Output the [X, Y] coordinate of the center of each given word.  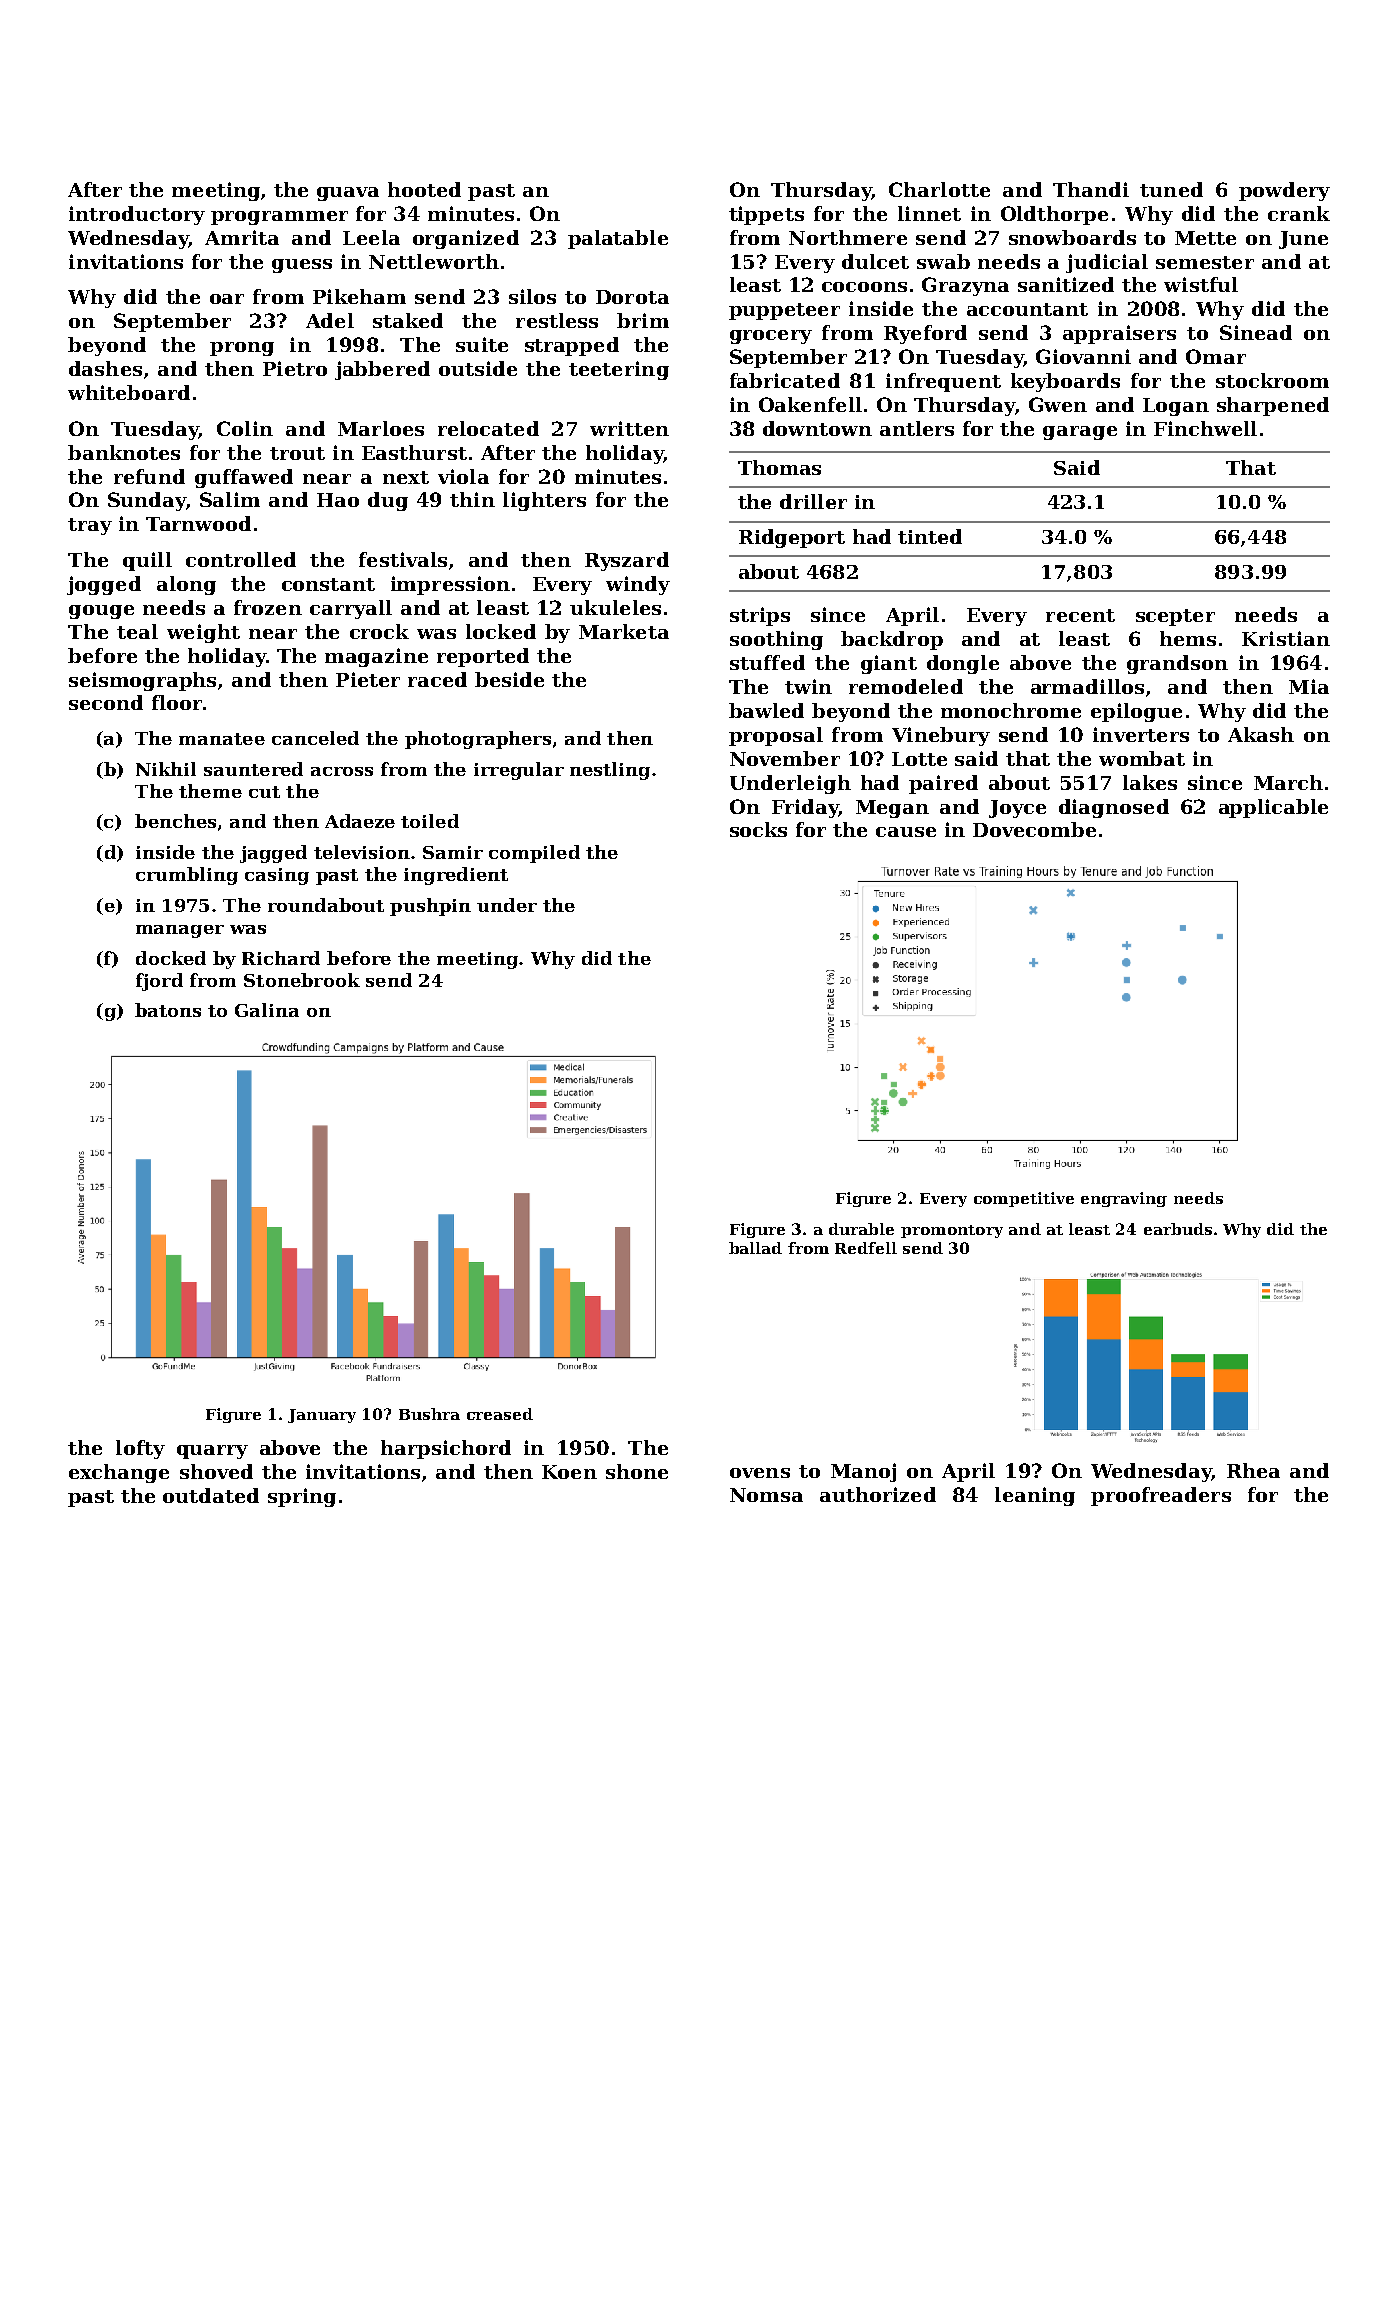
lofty [140, 1449]
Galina [267, 1010]
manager [180, 931]
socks [758, 829]
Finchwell [1205, 428]
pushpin [430, 907]
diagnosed [1114, 808]
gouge [101, 612]
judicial [1107, 263]
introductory [137, 215]
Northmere [848, 237]
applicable [1273, 808]
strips [760, 616]
